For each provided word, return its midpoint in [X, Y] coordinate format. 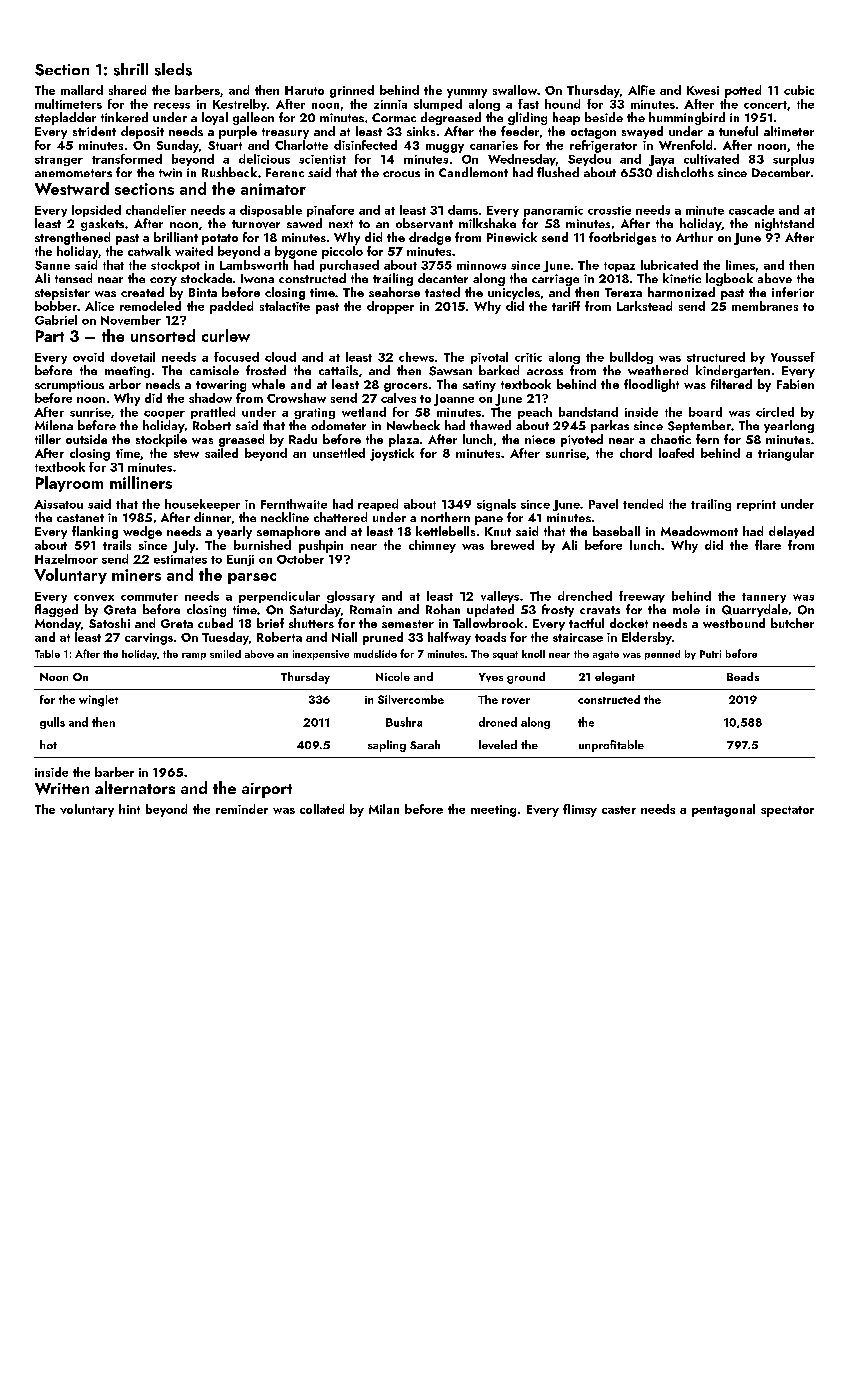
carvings [149, 639]
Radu [303, 439]
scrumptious [69, 386]
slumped [438, 105]
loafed [676, 453]
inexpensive [321, 655]
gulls [52, 723]
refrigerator [603, 146]
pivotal [489, 358]
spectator [787, 811]
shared [127, 90]
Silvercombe [411, 699]
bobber [56, 306]
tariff [566, 306]
